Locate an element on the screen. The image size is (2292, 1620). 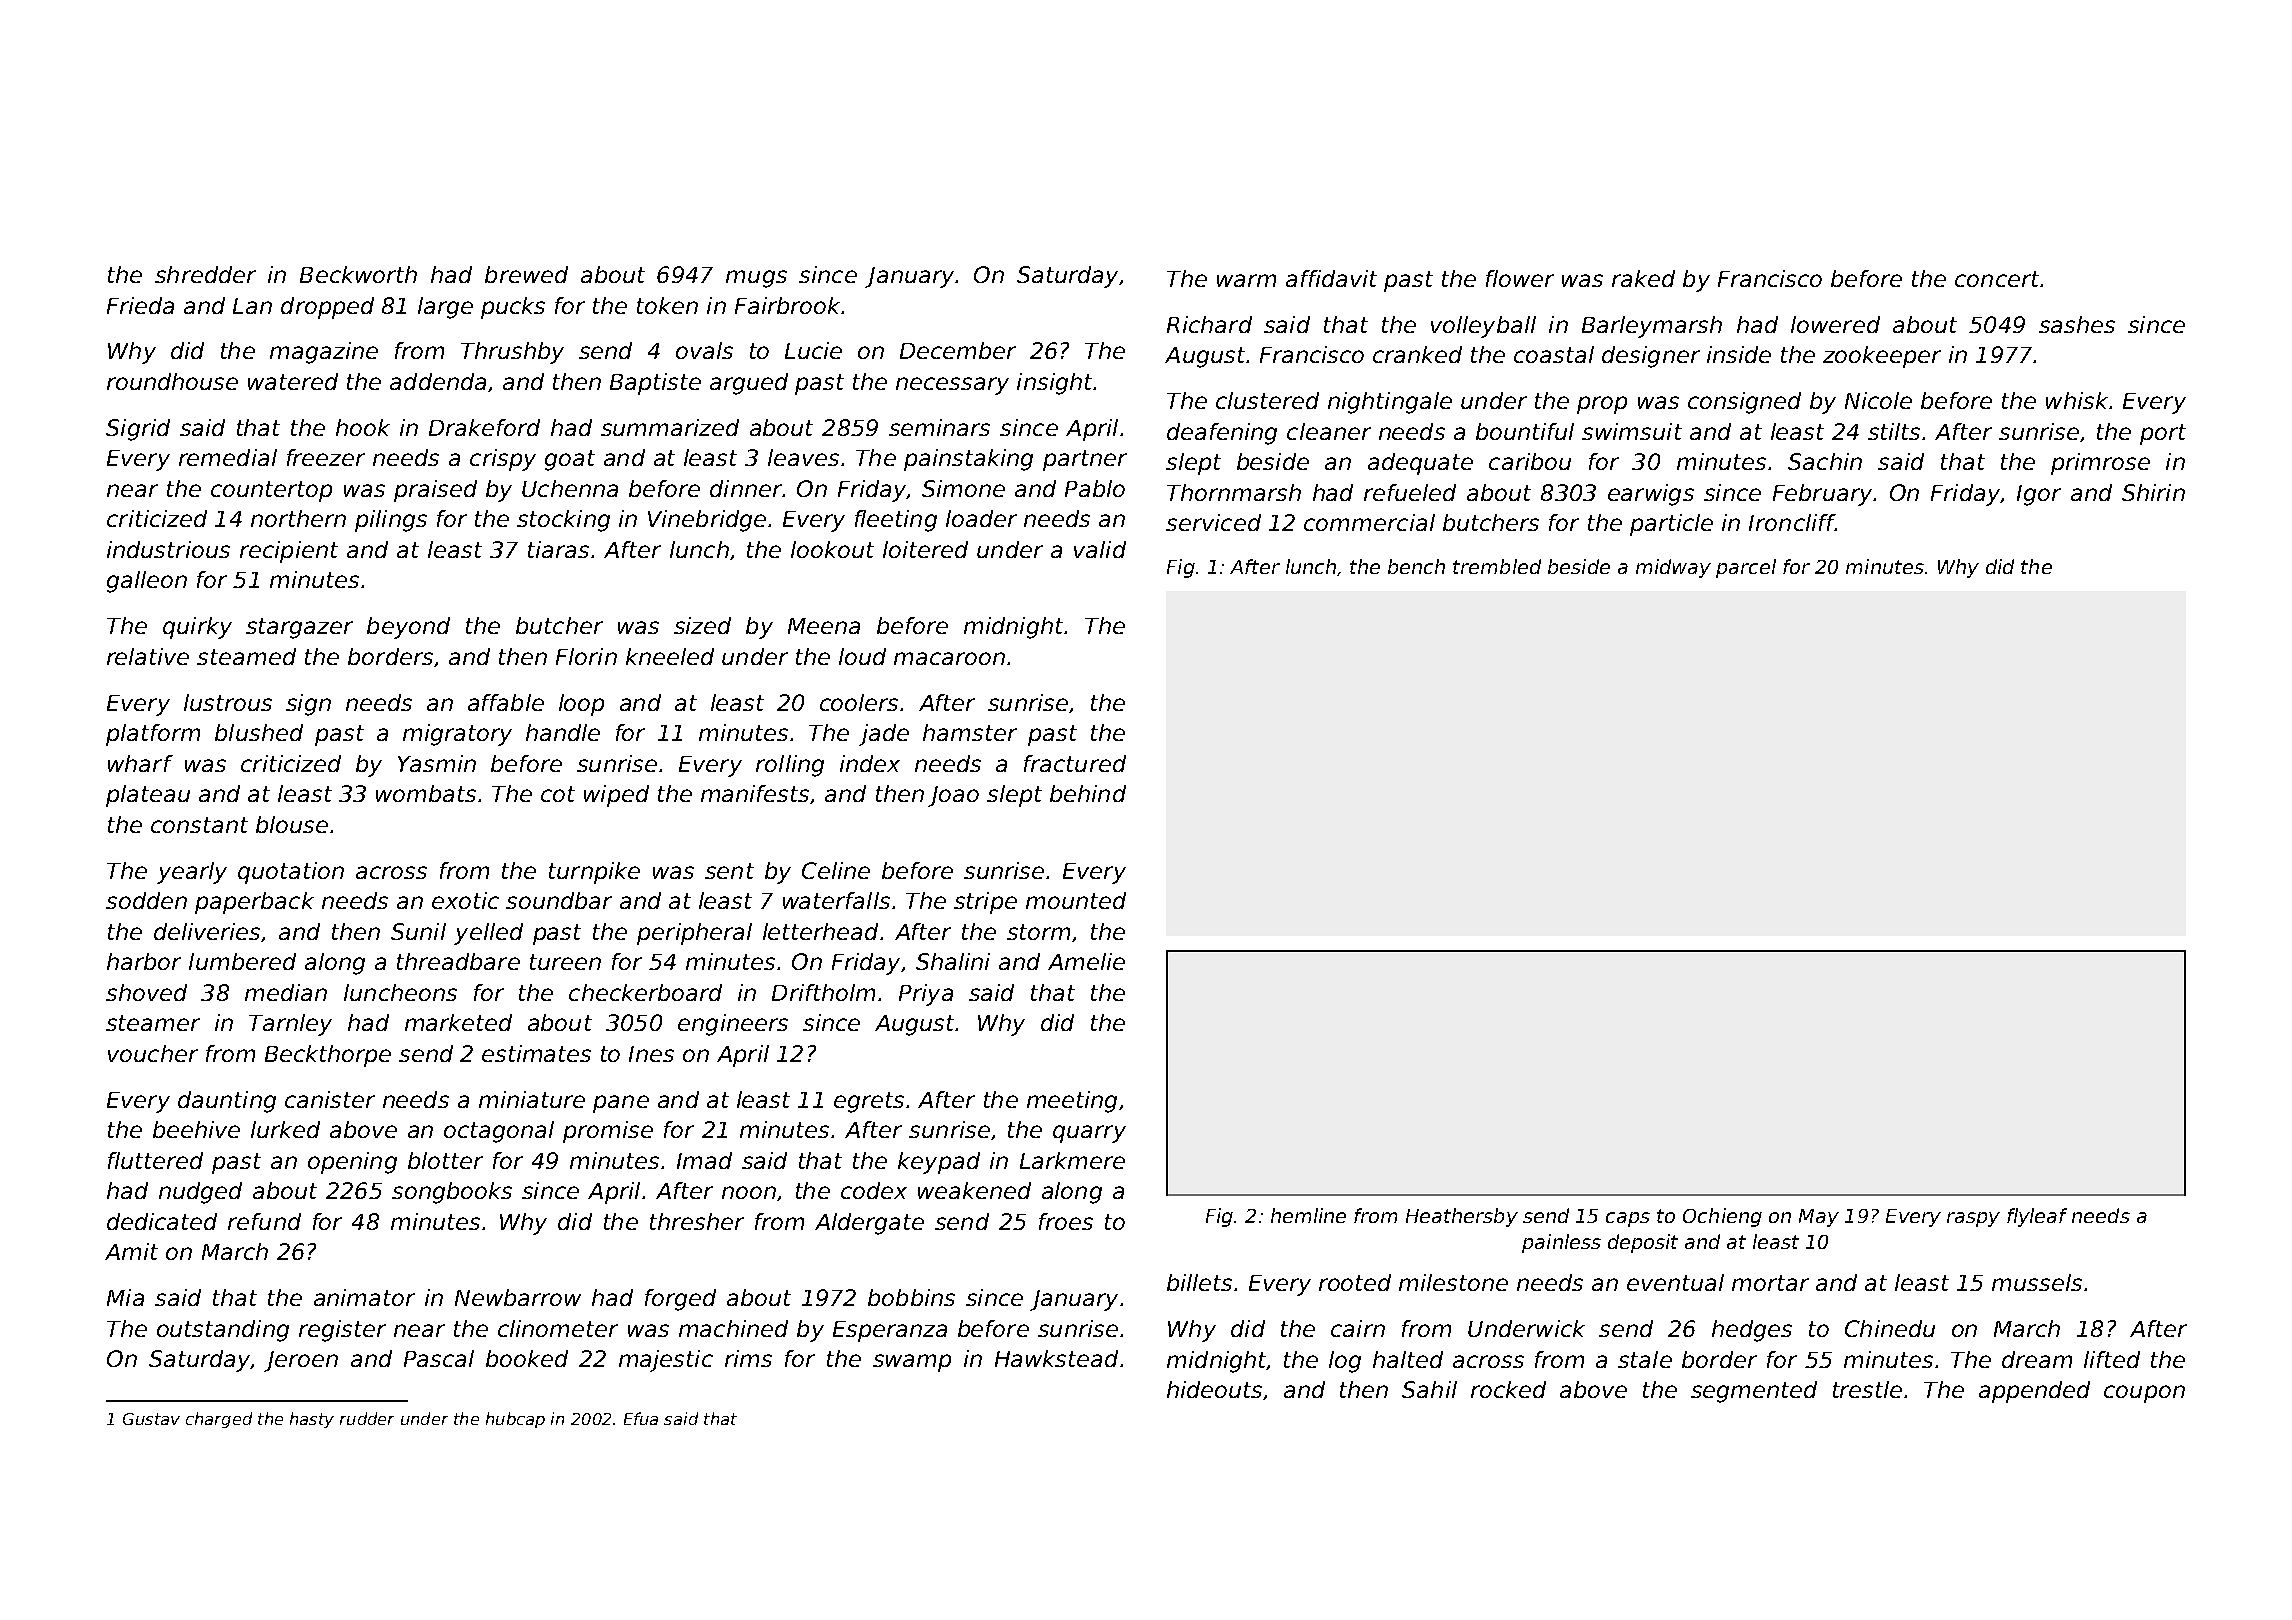
behind is located at coordinates (1088, 793).
